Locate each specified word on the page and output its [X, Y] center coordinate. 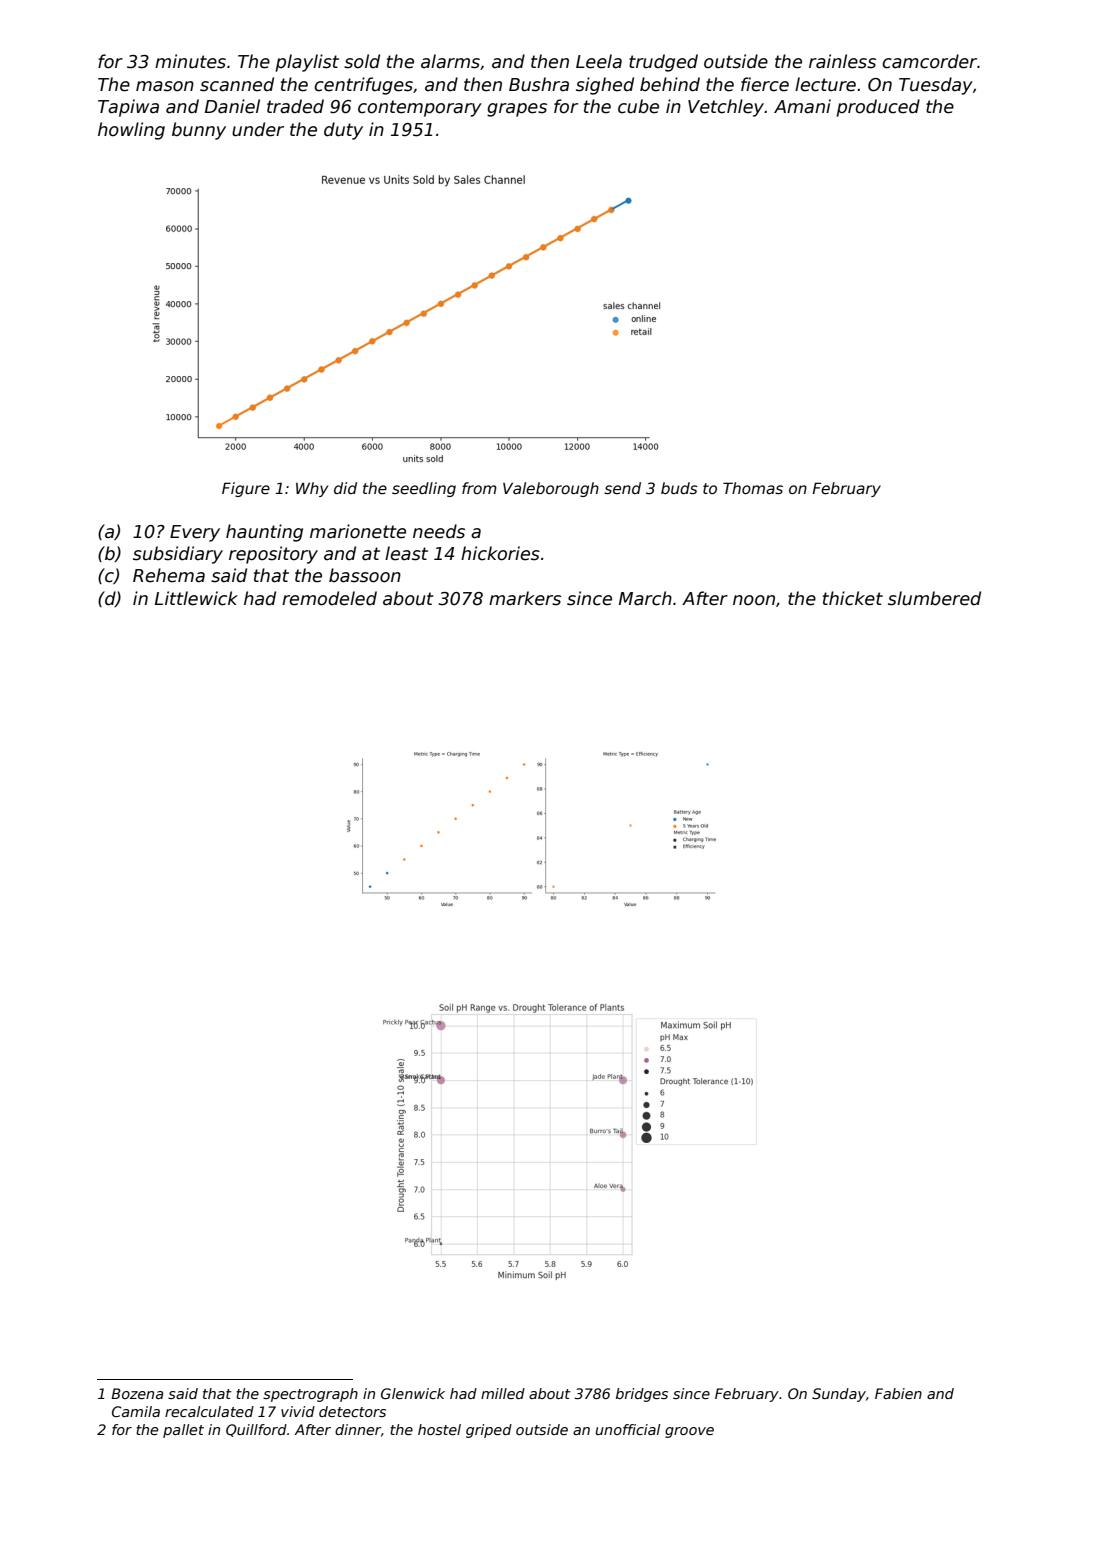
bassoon [365, 575]
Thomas [753, 488]
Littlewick [196, 598]
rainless [842, 61]
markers [525, 598]
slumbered [934, 598]
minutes [190, 61]
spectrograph [310, 1395]
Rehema [169, 575]
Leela [599, 61]
